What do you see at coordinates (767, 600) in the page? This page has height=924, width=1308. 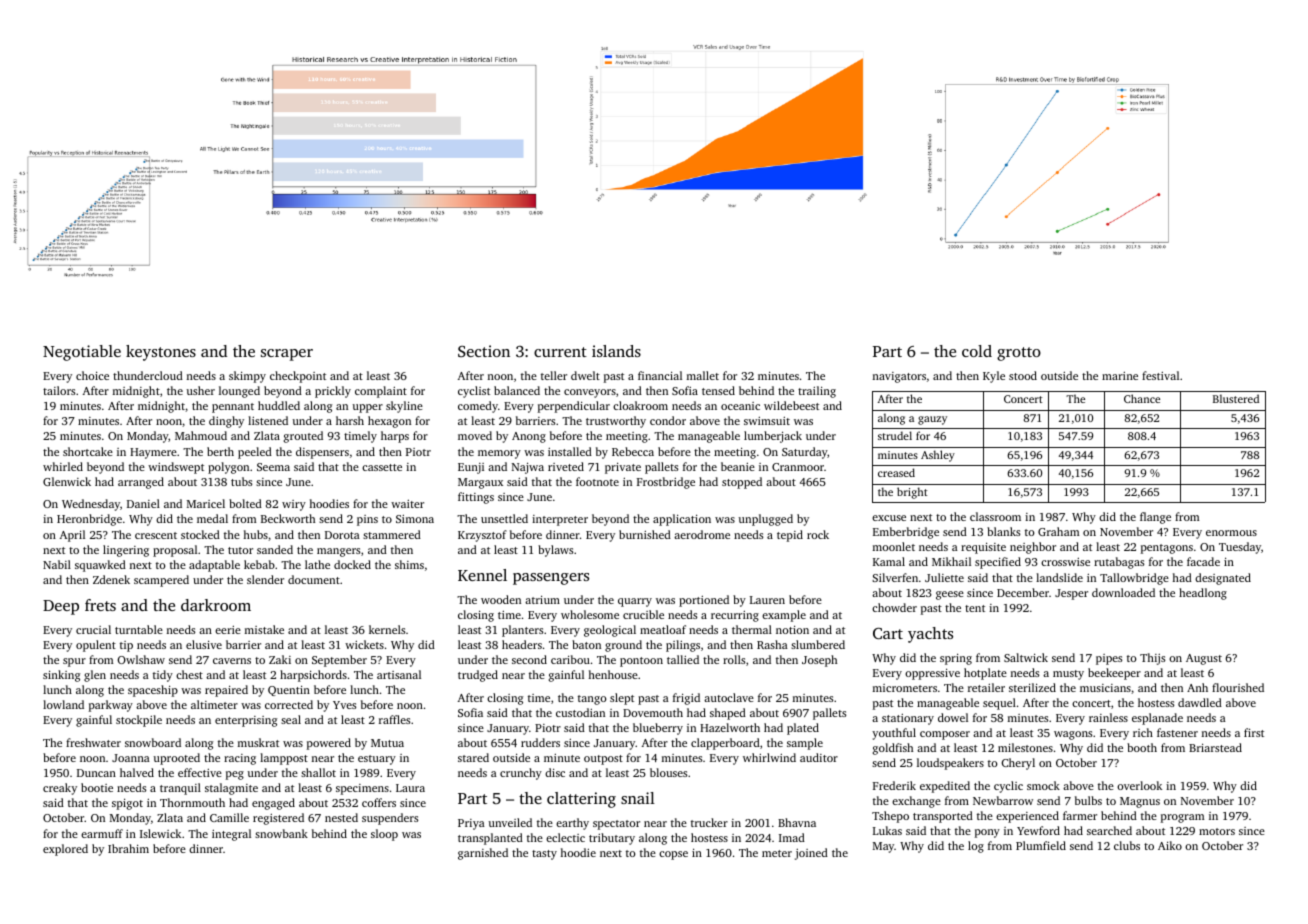 I see `Lauren` at bounding box center [767, 600].
